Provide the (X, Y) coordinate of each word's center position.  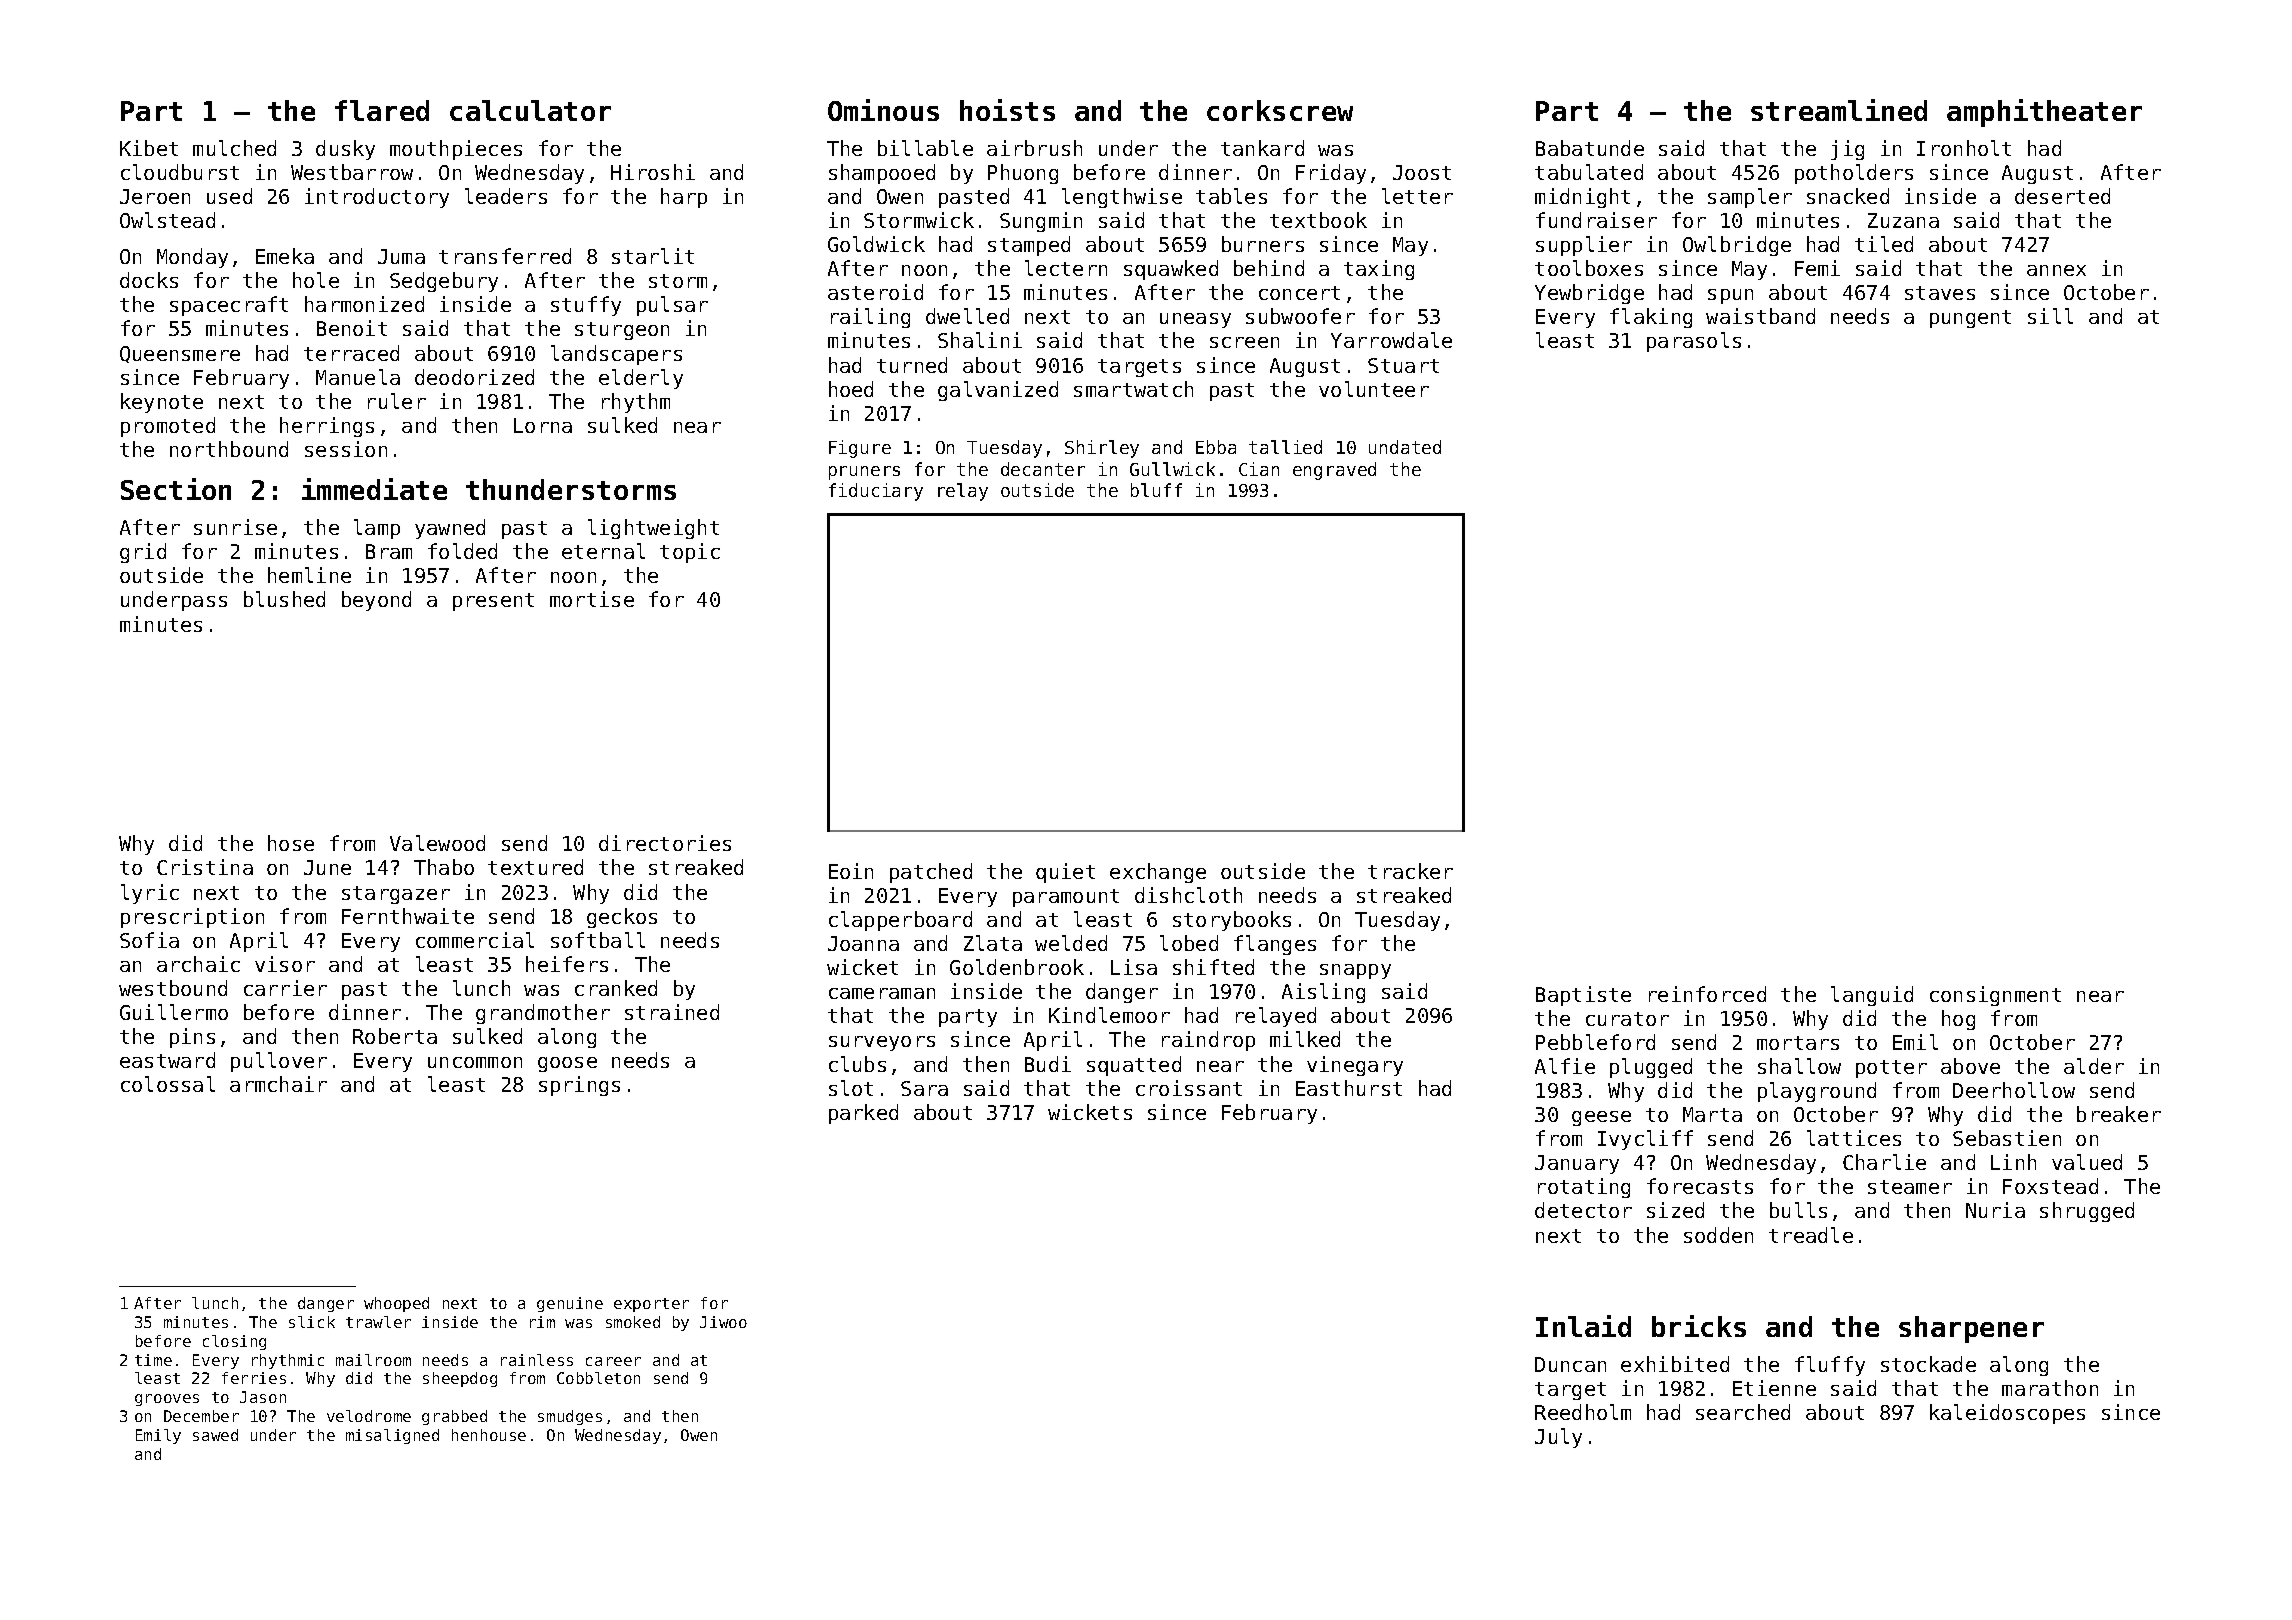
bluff (1156, 490)
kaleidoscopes (2007, 1414)
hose (291, 843)
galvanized (998, 391)
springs (579, 1086)
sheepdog (460, 1379)
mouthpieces (456, 150)
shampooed (882, 174)
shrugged (2087, 1212)
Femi (1817, 268)
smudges (570, 1417)
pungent (1970, 319)
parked (863, 1114)
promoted (168, 427)
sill (2050, 316)
